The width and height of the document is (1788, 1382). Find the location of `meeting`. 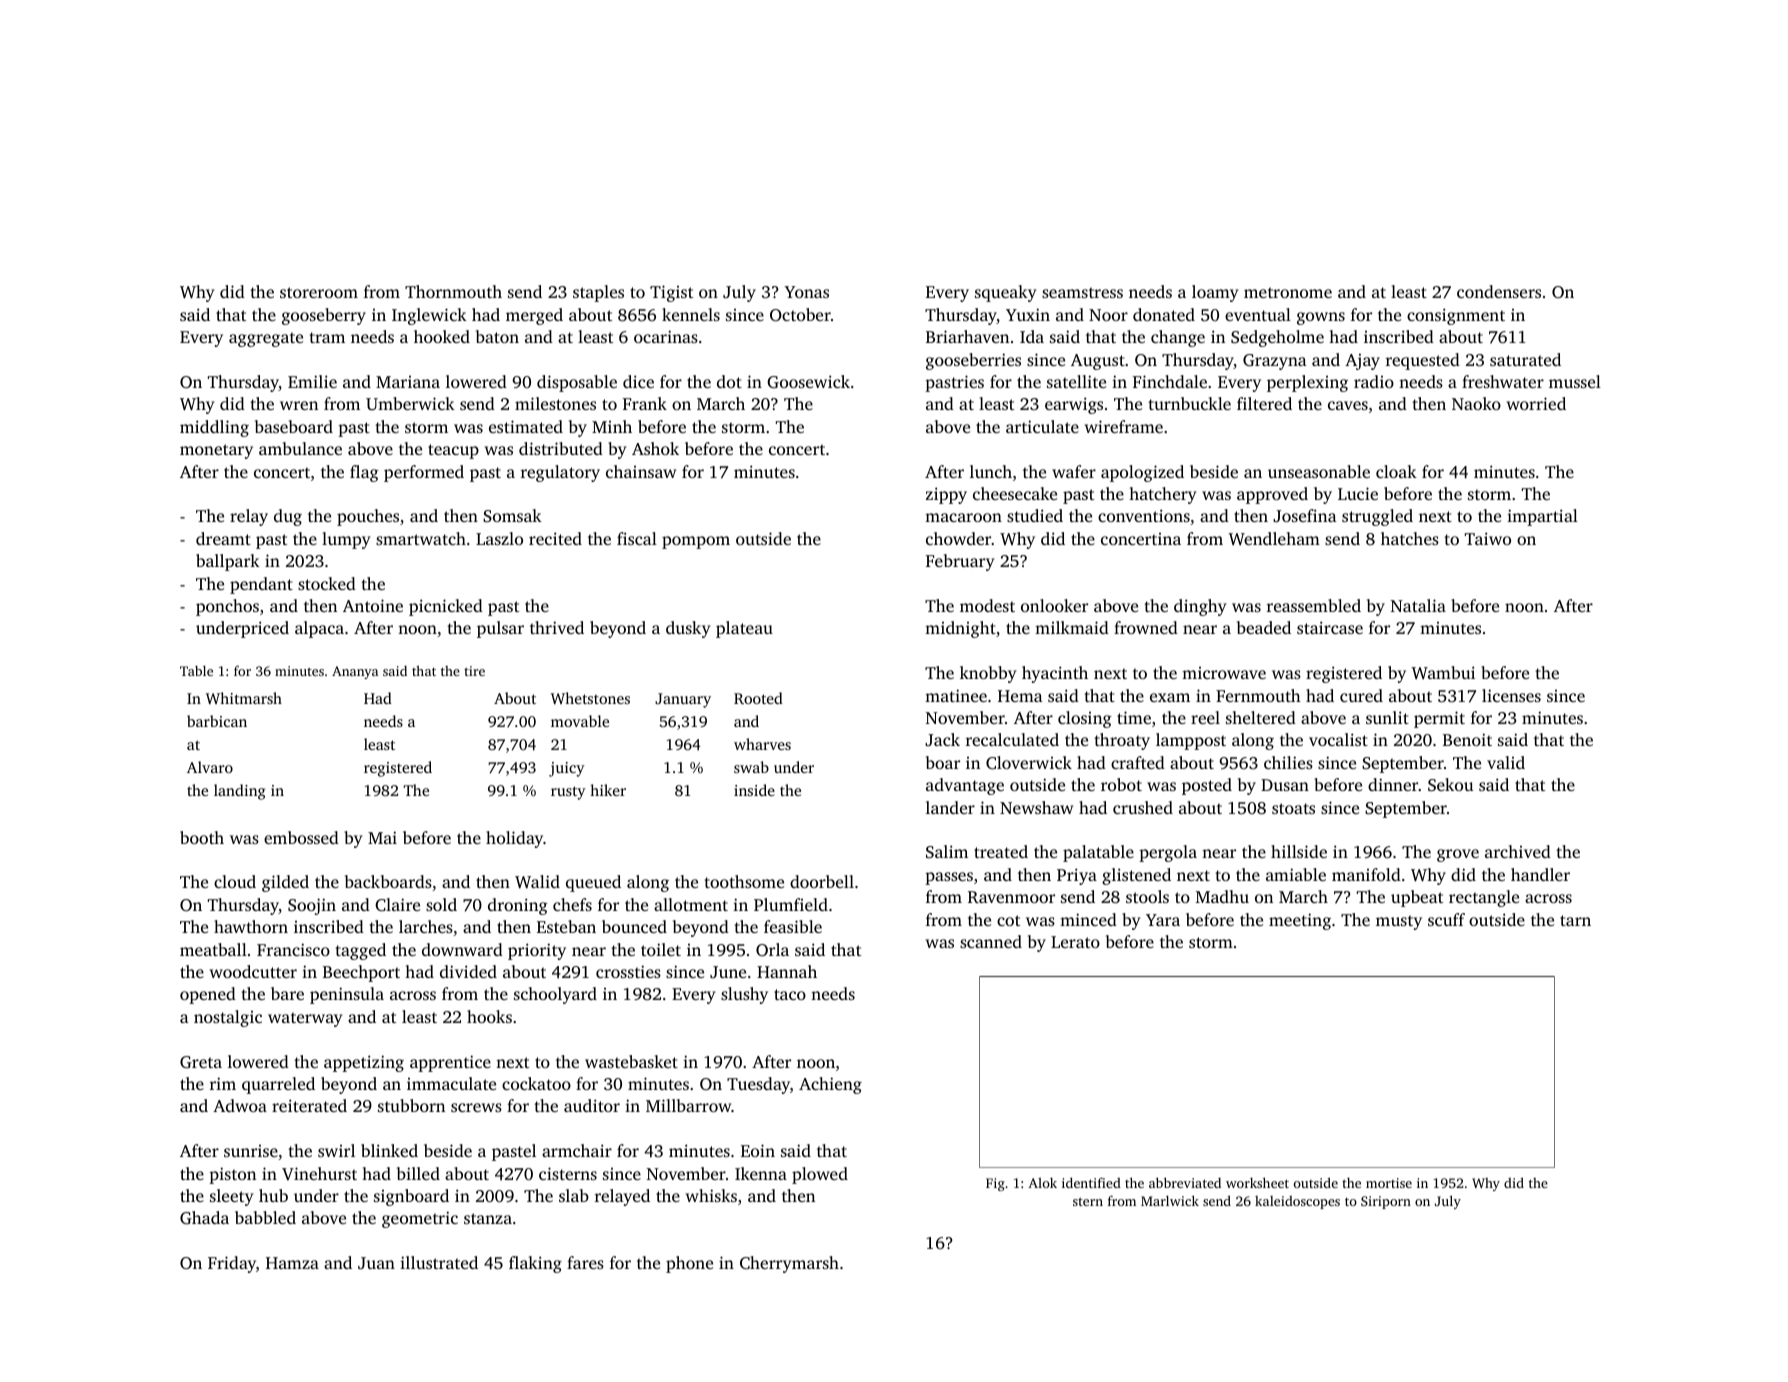

meeting is located at coordinates (1300, 921).
